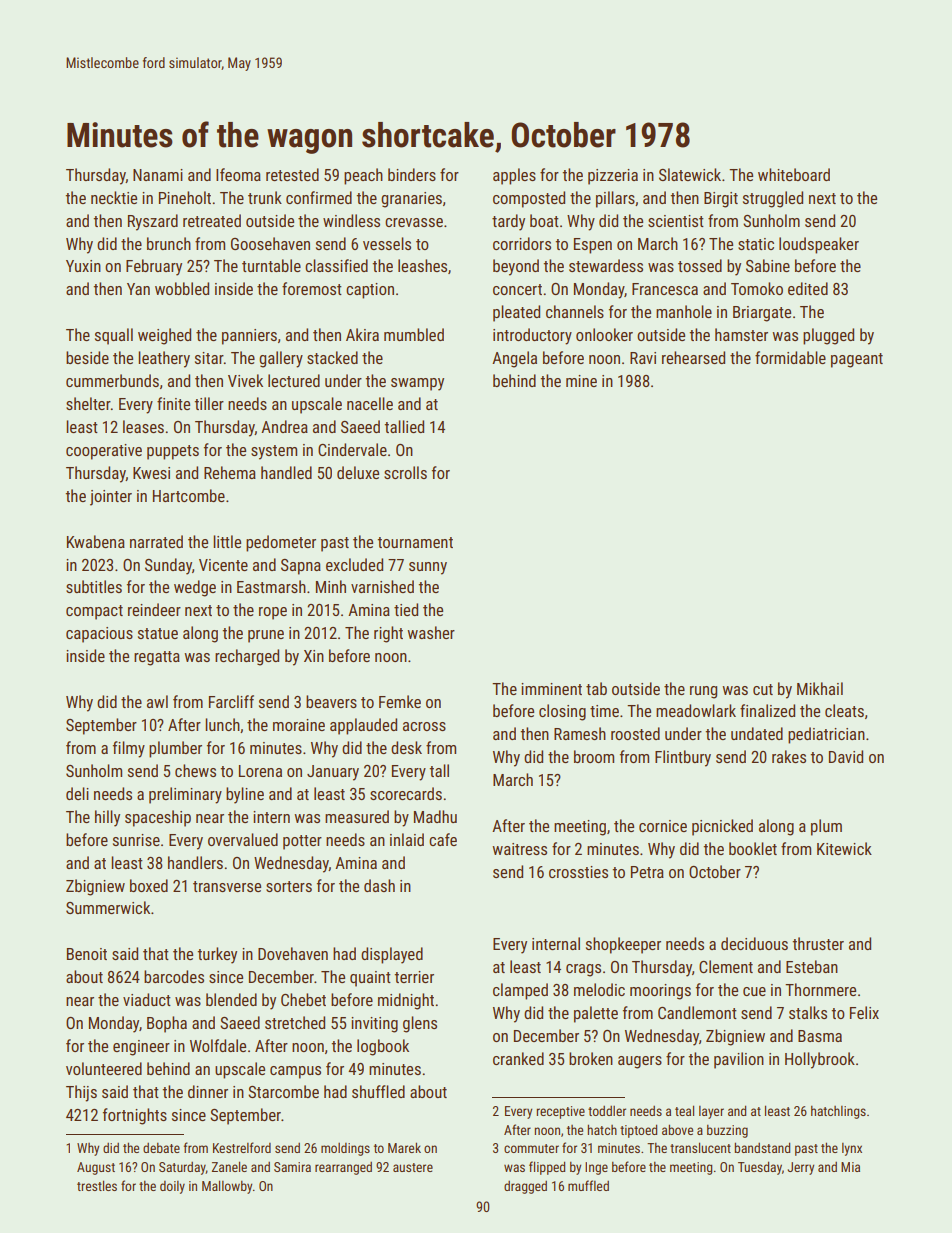 The width and height of the document is (952, 1233). What do you see at coordinates (703, 692) in the document?
I see `rung` at bounding box center [703, 692].
